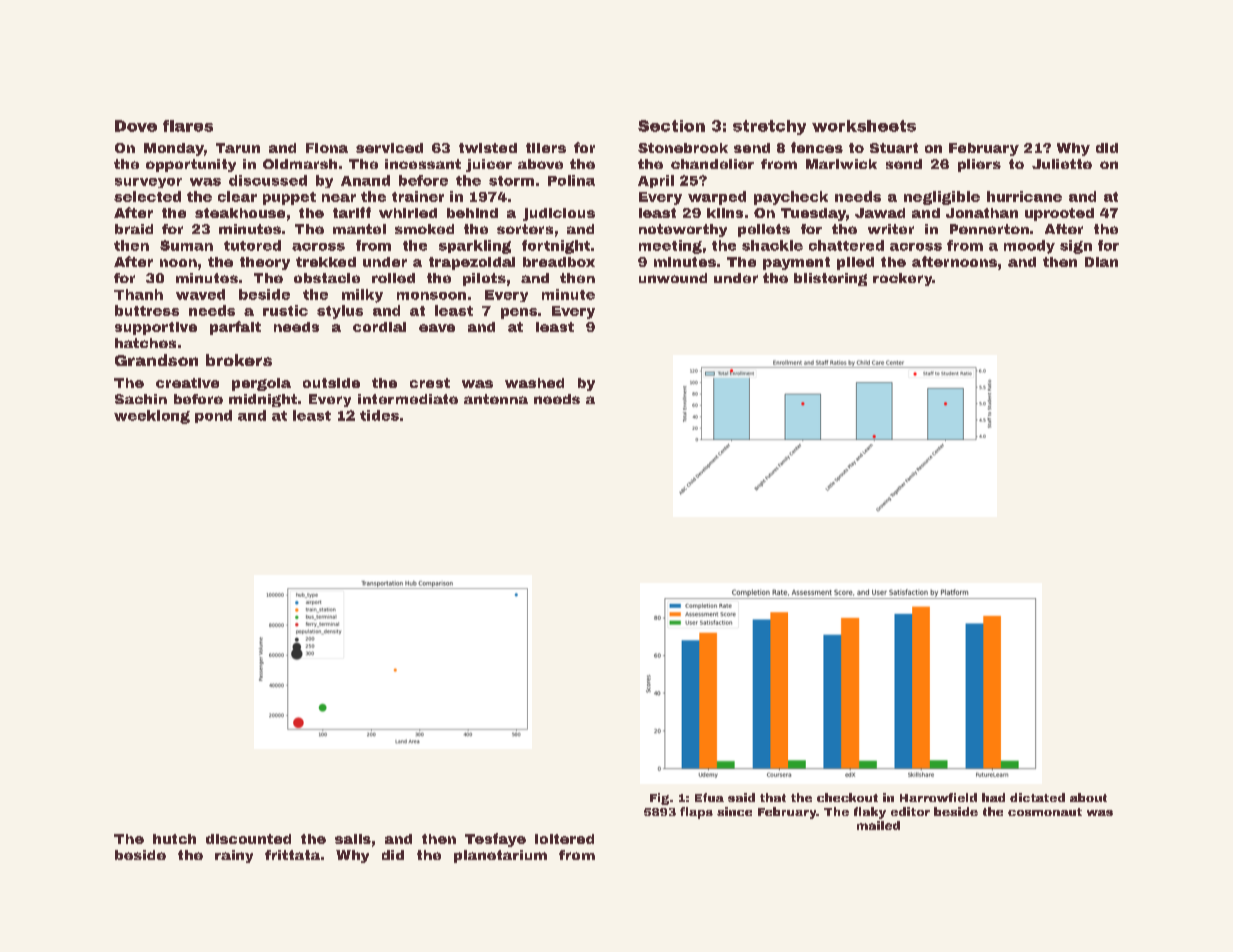 The image size is (1233, 952). I want to click on pliers, so click(979, 165).
